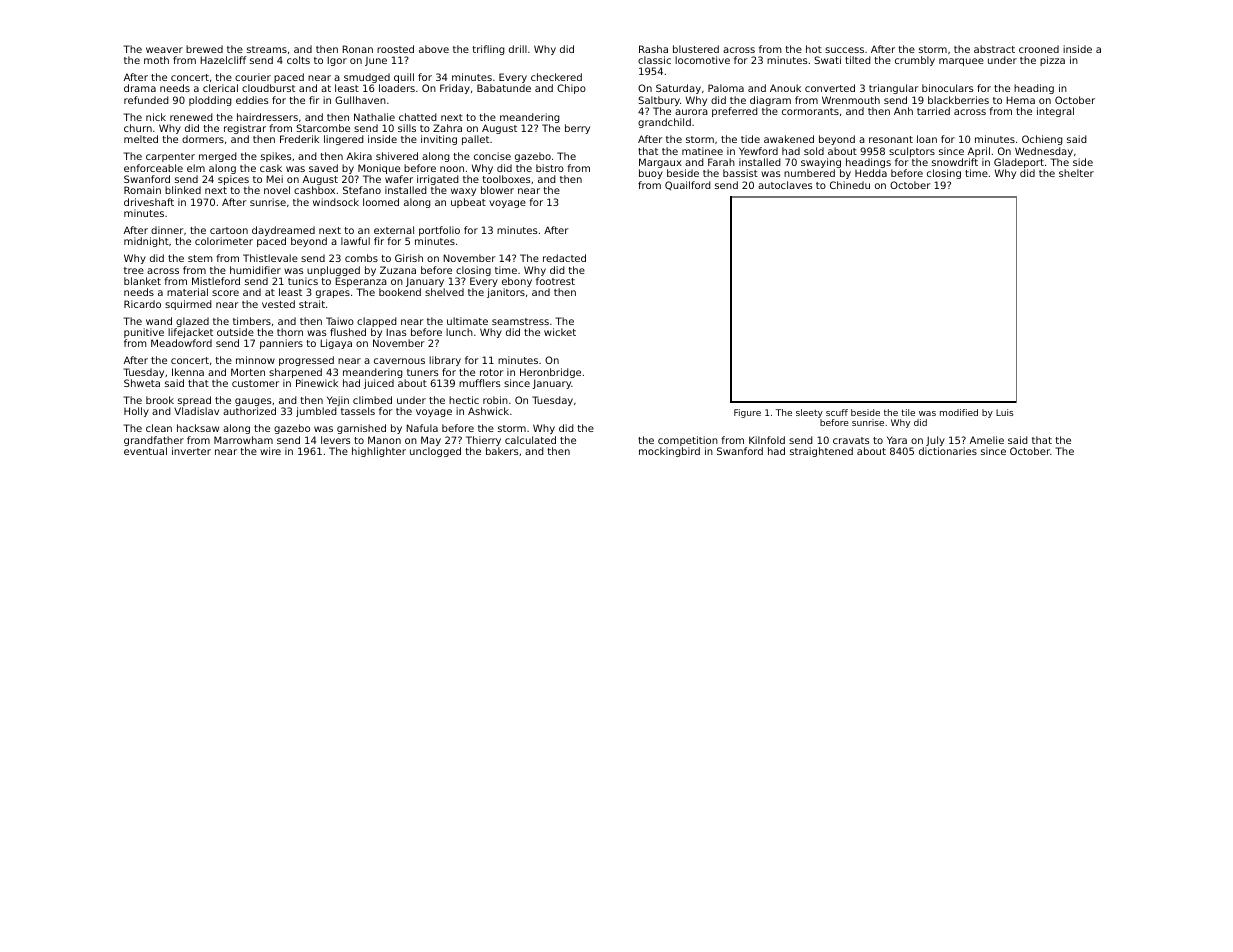 This image has width=1233, height=952. Describe the element at coordinates (191, 451) in the image. I see `inverter` at that location.
